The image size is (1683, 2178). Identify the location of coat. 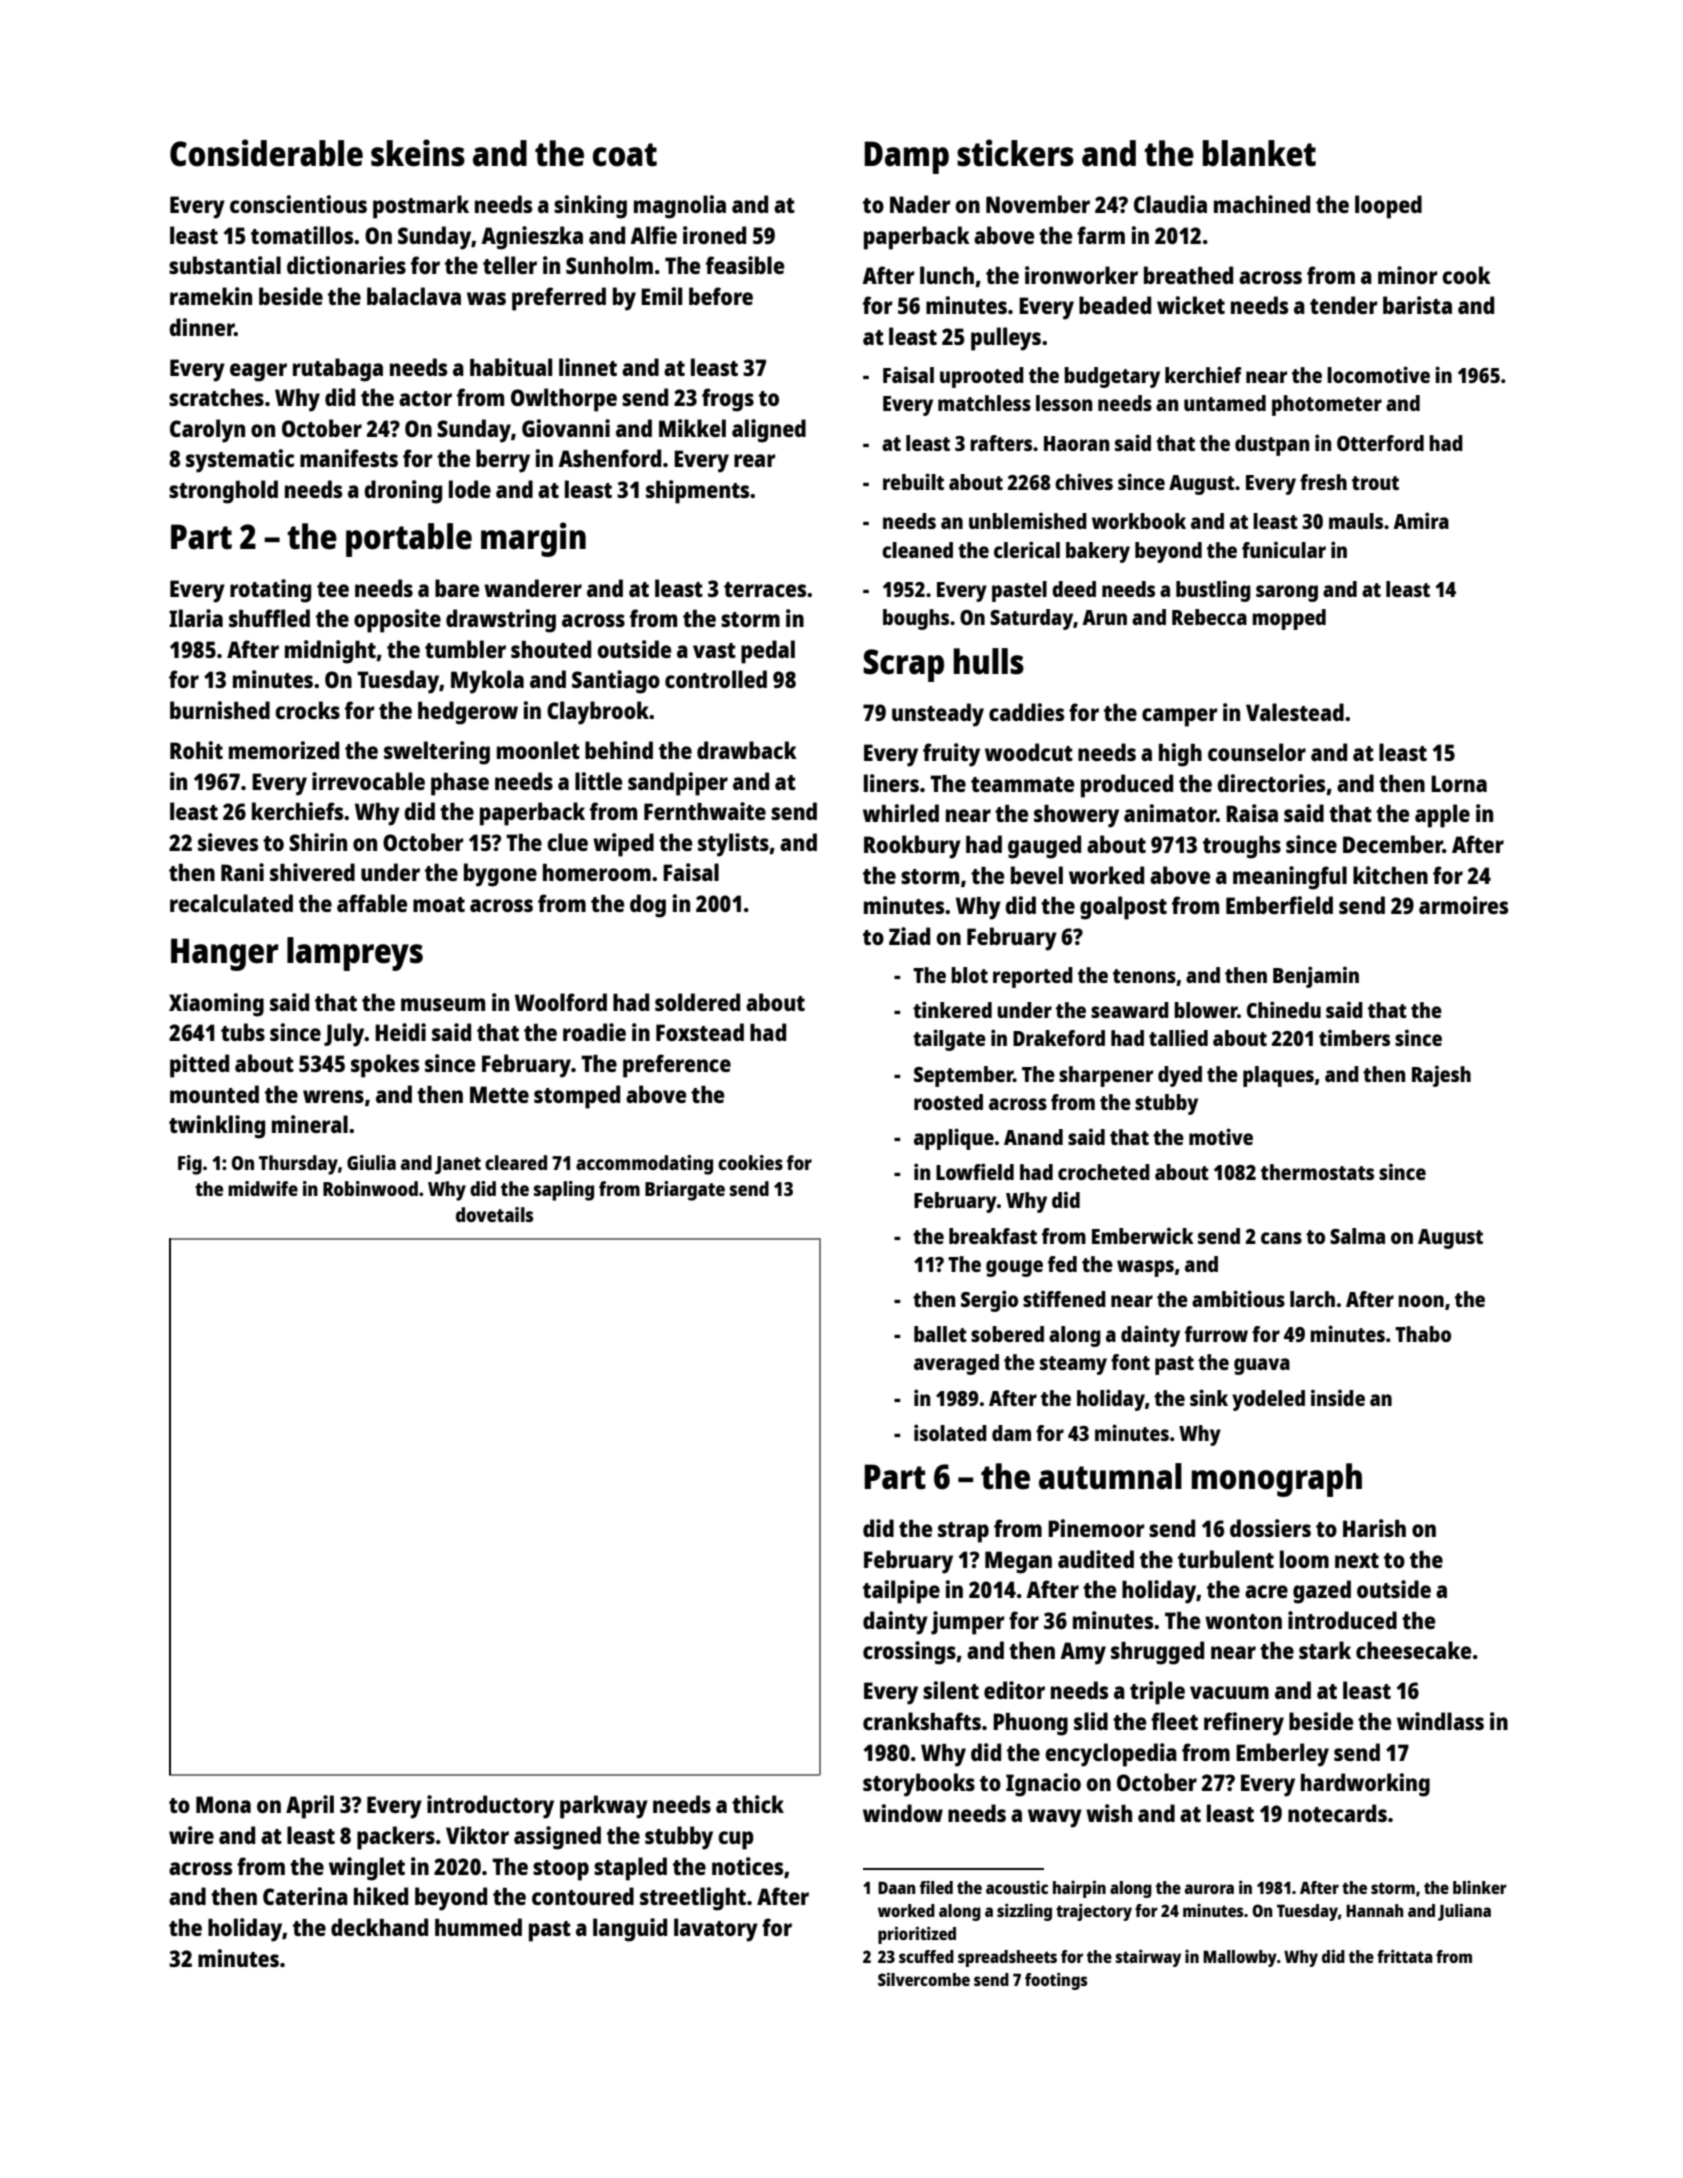
(625, 155).
